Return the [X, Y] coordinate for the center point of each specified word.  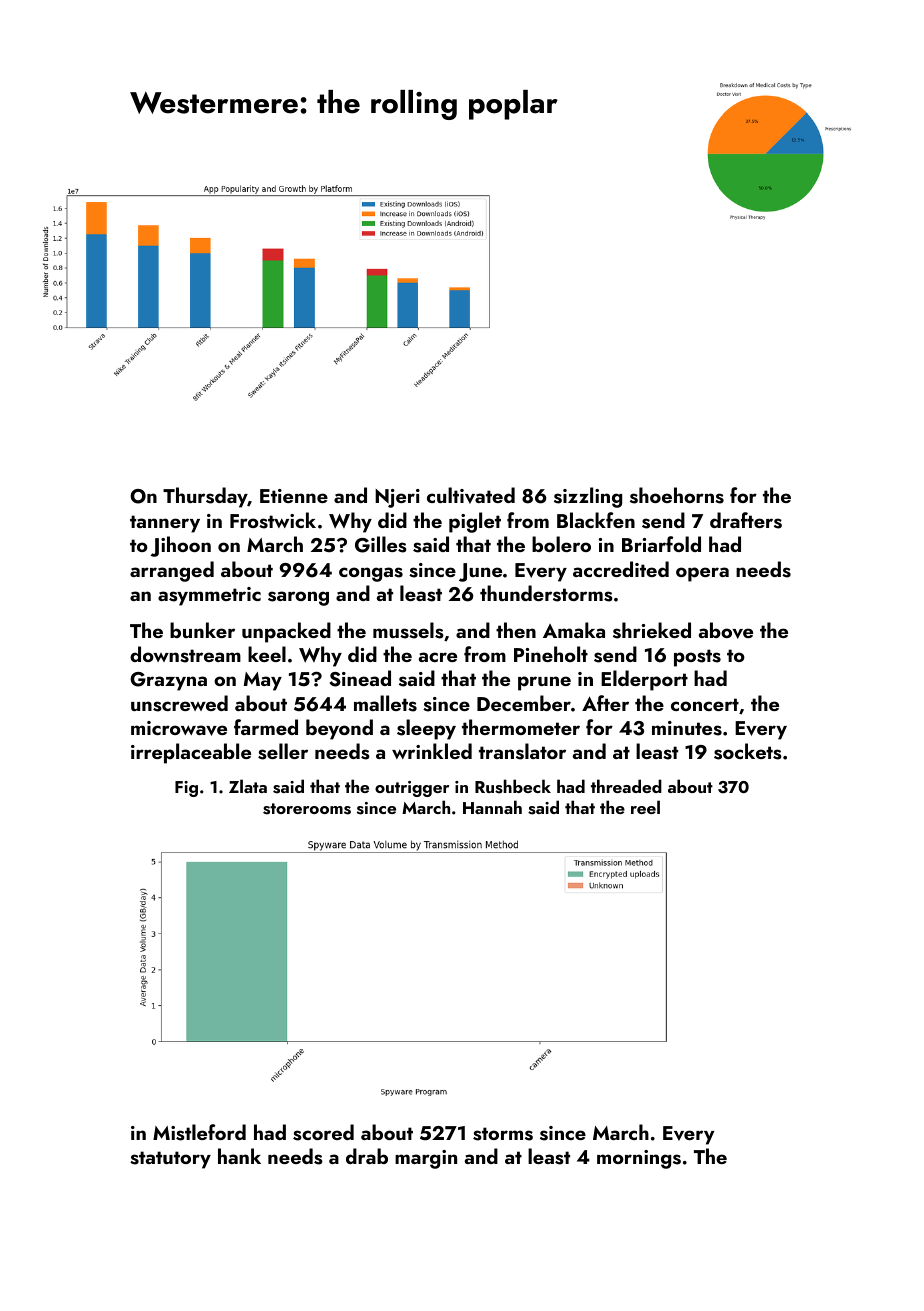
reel [645, 807]
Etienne [294, 496]
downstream [185, 654]
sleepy [426, 729]
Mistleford [199, 1132]
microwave [179, 728]
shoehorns [677, 495]
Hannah [492, 807]
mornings [639, 1159]
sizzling [588, 497]
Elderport [644, 680]
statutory [170, 1160]
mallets [385, 703]
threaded [626, 786]
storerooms [307, 809]
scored [323, 1132]
